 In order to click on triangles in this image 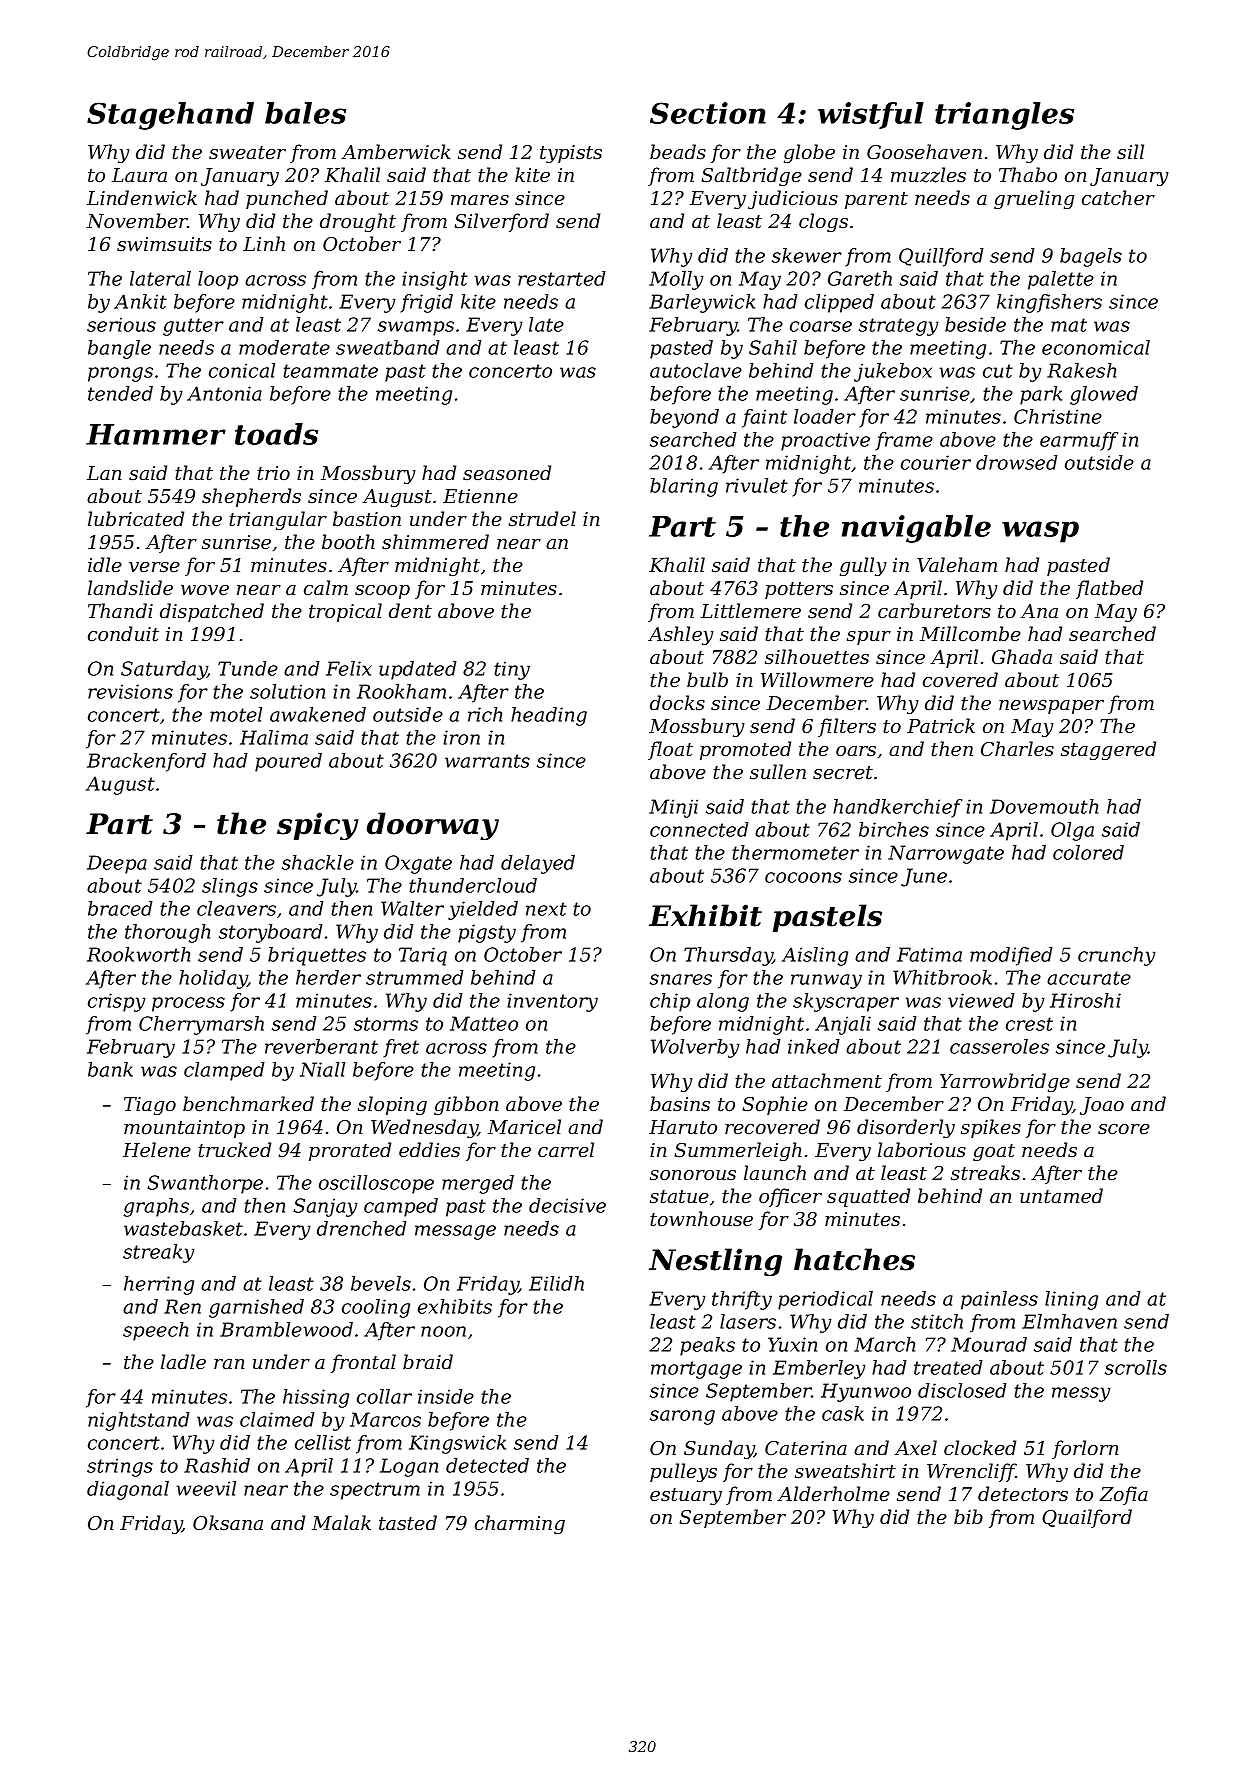, I will do `click(1004, 116)`.
